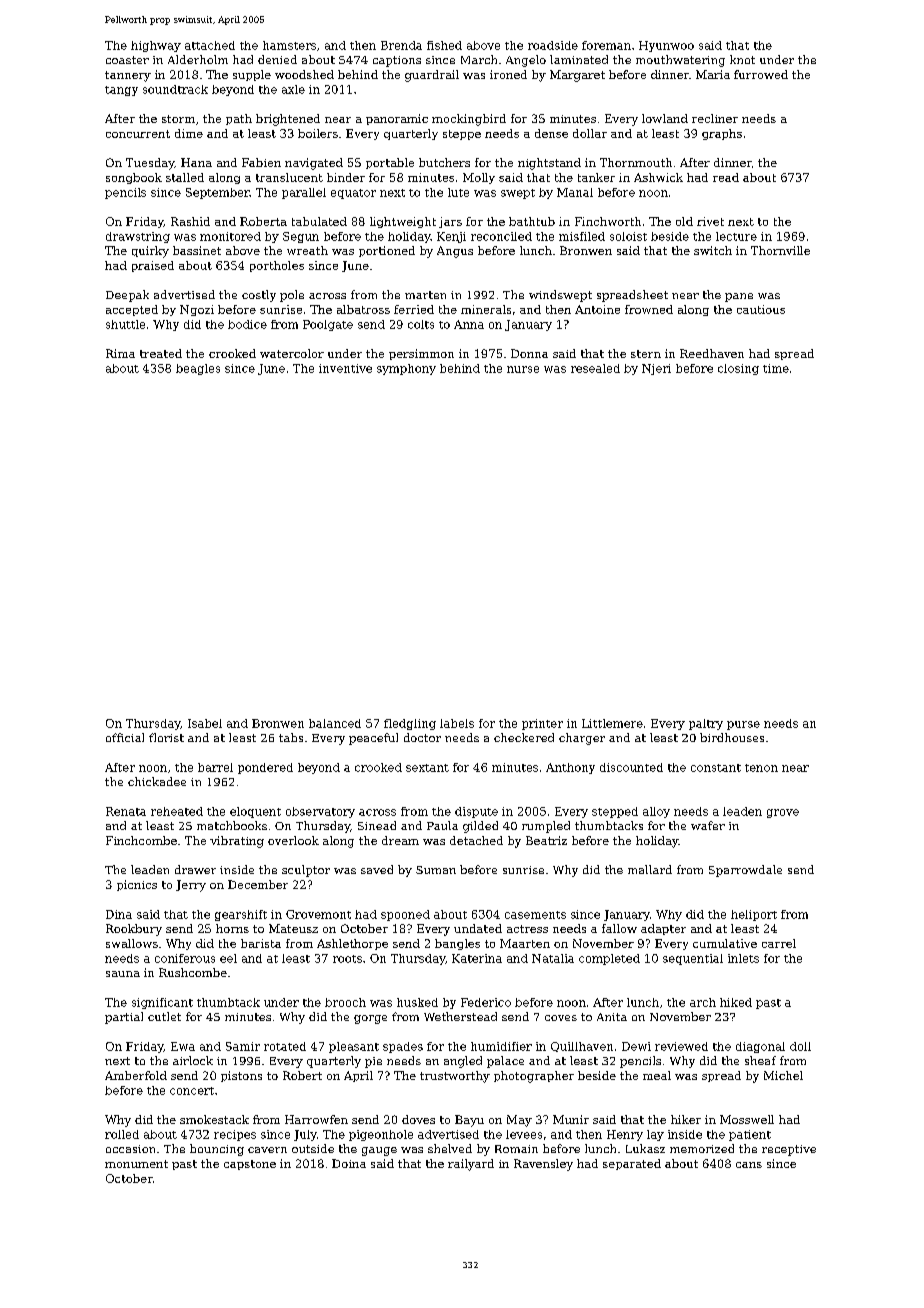 Image resolution: width=924 pixels, height=1308 pixels. Describe the element at coordinates (553, 45) in the document. I see `roadside` at that location.
